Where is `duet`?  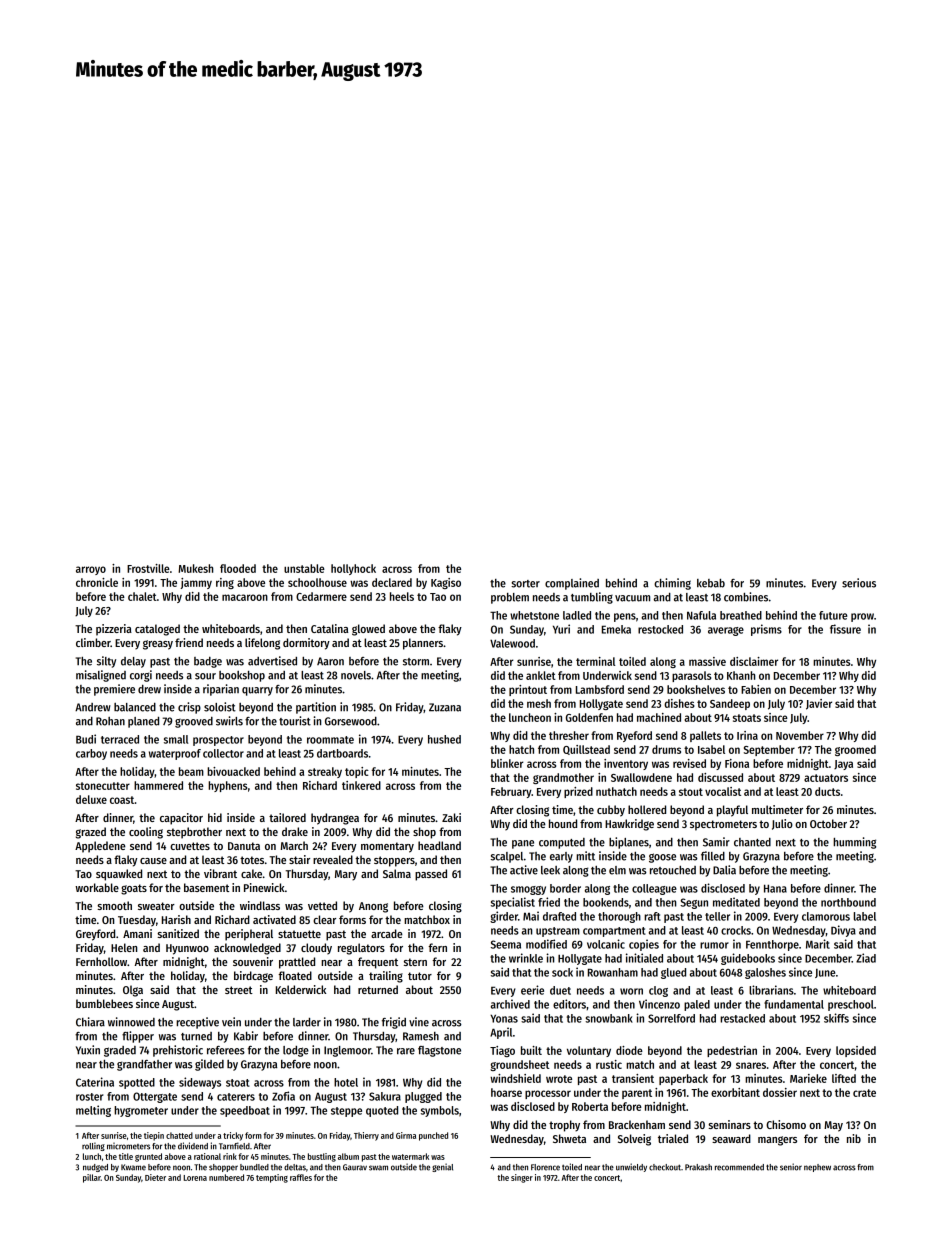
duet is located at coordinates (560, 990).
